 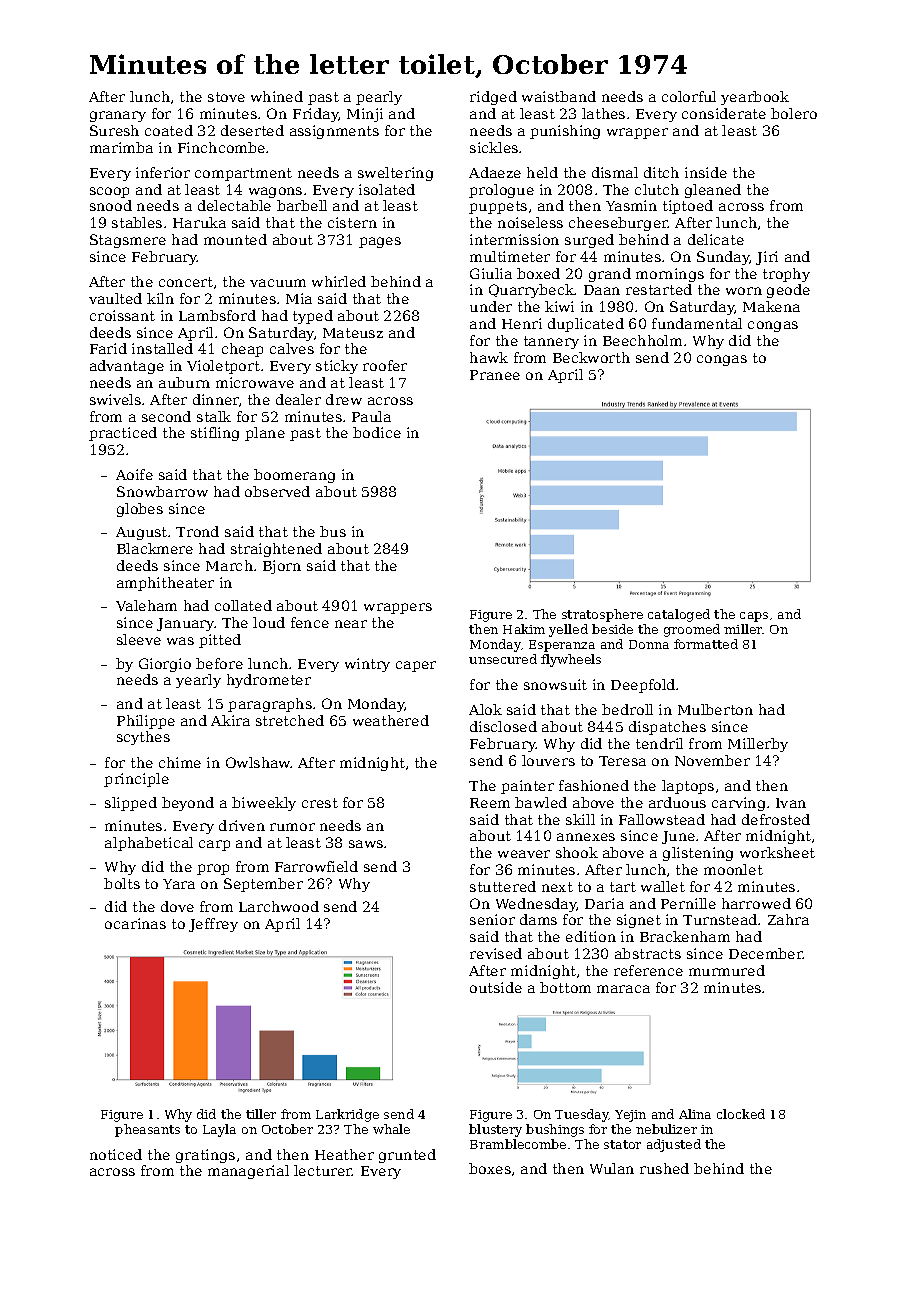 I want to click on barbell, so click(x=302, y=205).
